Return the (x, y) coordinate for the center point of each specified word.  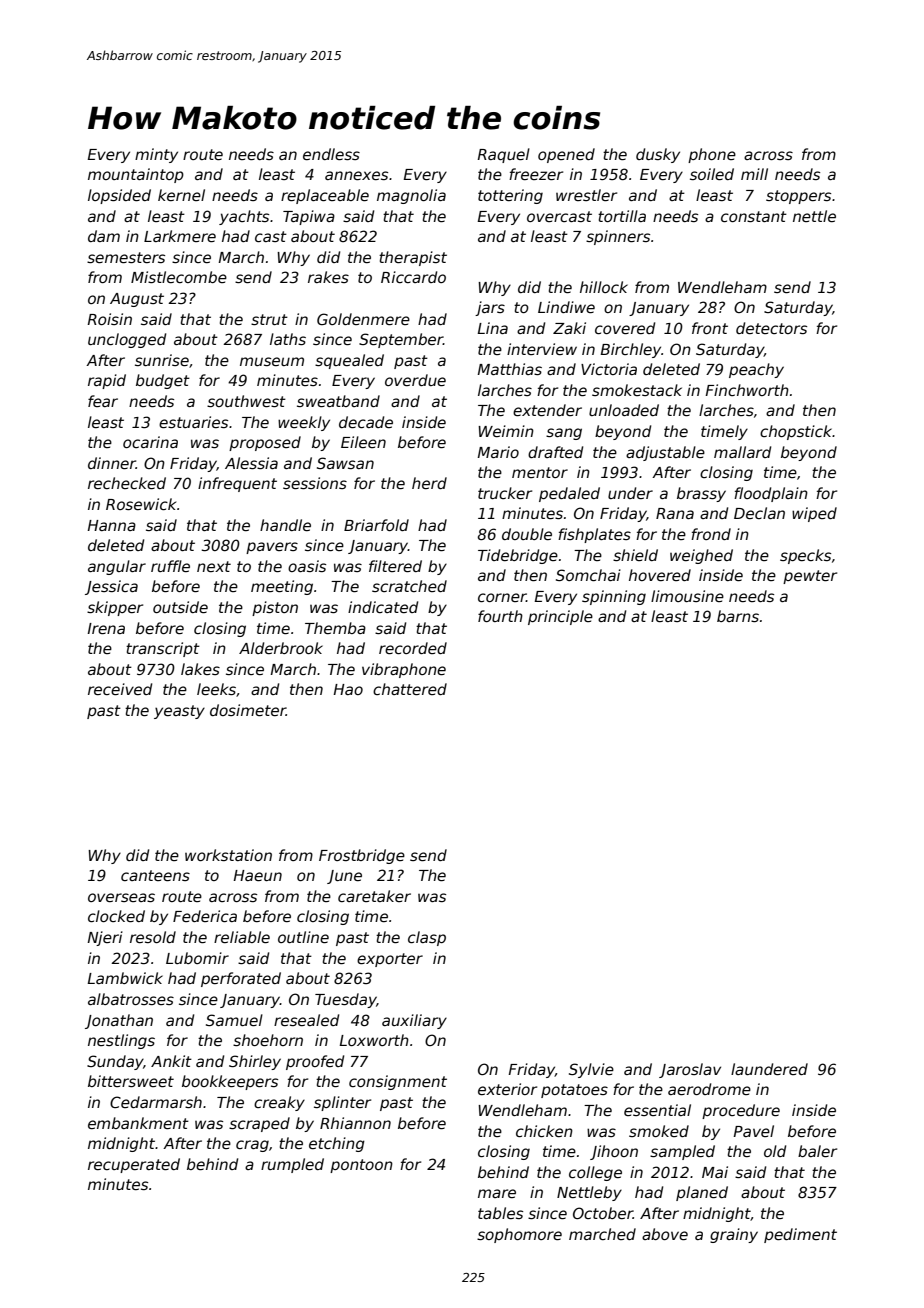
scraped (259, 1124)
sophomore (519, 1235)
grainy (734, 1235)
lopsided (119, 196)
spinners (618, 237)
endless (331, 154)
